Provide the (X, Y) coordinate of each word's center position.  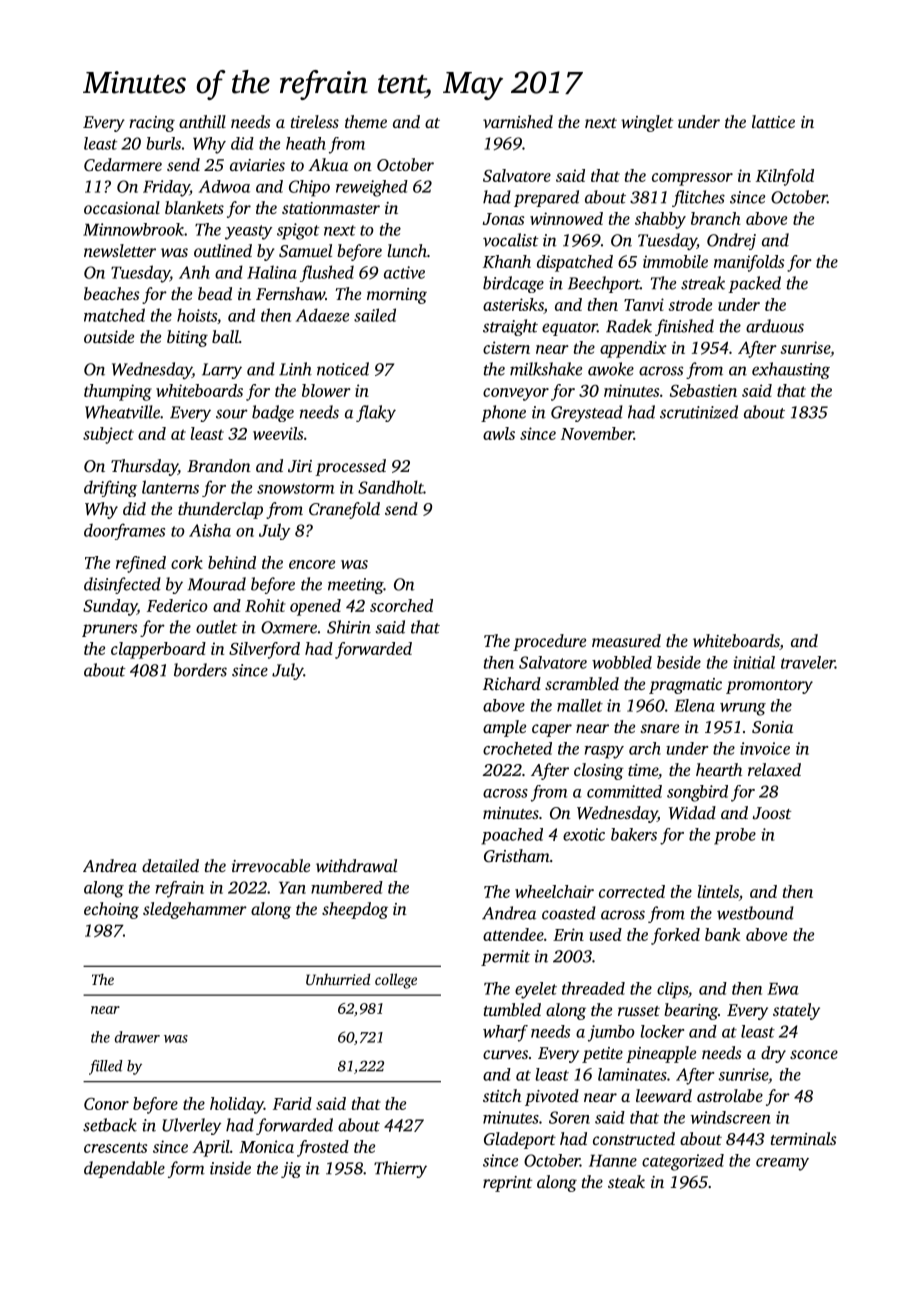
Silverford (264, 650)
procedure (549, 642)
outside (109, 336)
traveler (808, 662)
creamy (782, 1164)
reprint (507, 1184)
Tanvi (644, 304)
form (186, 1169)
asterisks (513, 304)
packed (754, 284)
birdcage (513, 284)
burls (163, 143)
